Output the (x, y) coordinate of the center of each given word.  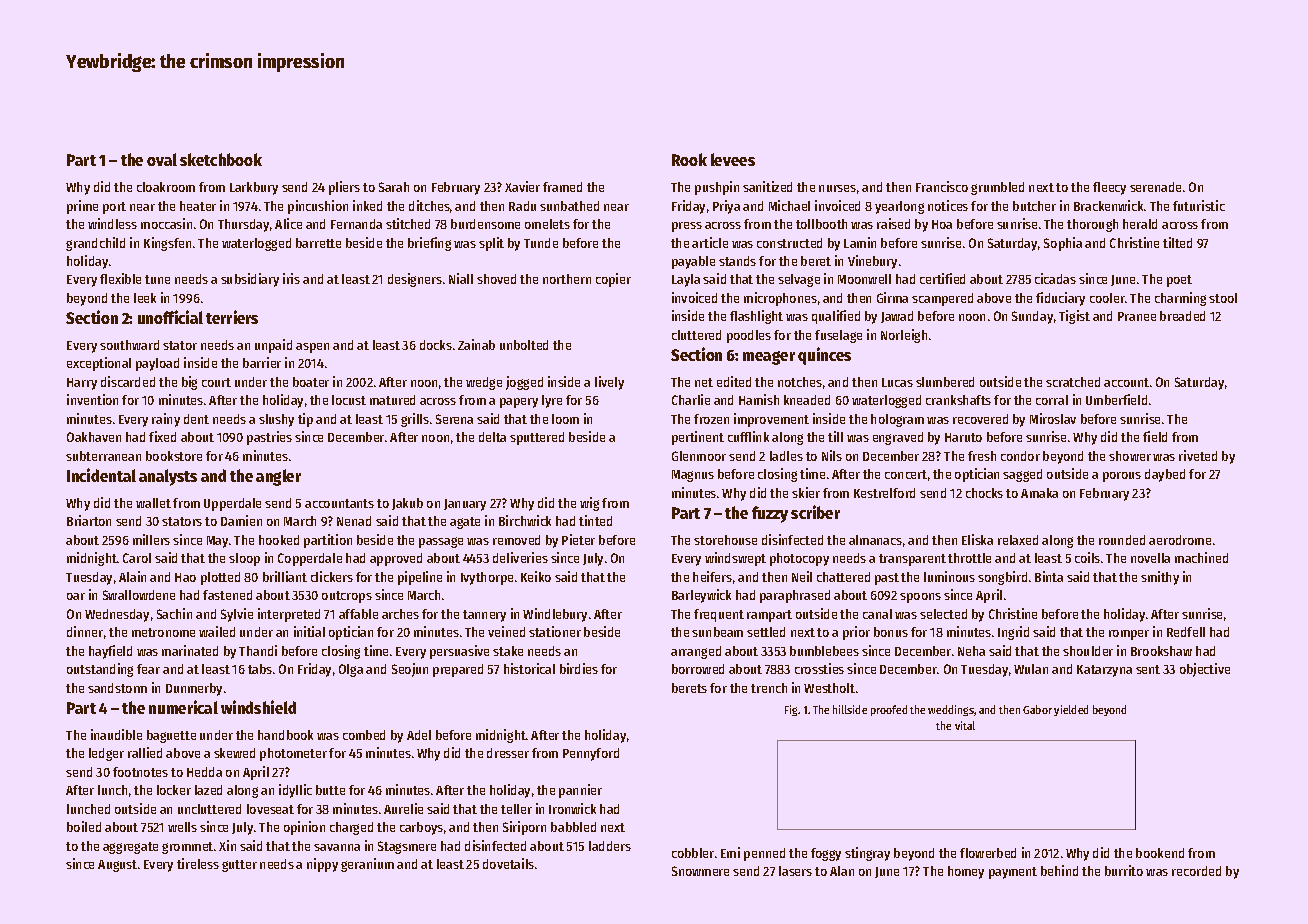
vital (965, 725)
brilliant (285, 576)
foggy (826, 854)
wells (182, 827)
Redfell (1186, 632)
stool (1223, 298)
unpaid (273, 346)
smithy (1160, 578)
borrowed (698, 669)
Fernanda (356, 224)
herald (1140, 224)
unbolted (524, 345)
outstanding (100, 670)
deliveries (520, 557)
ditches (429, 205)
